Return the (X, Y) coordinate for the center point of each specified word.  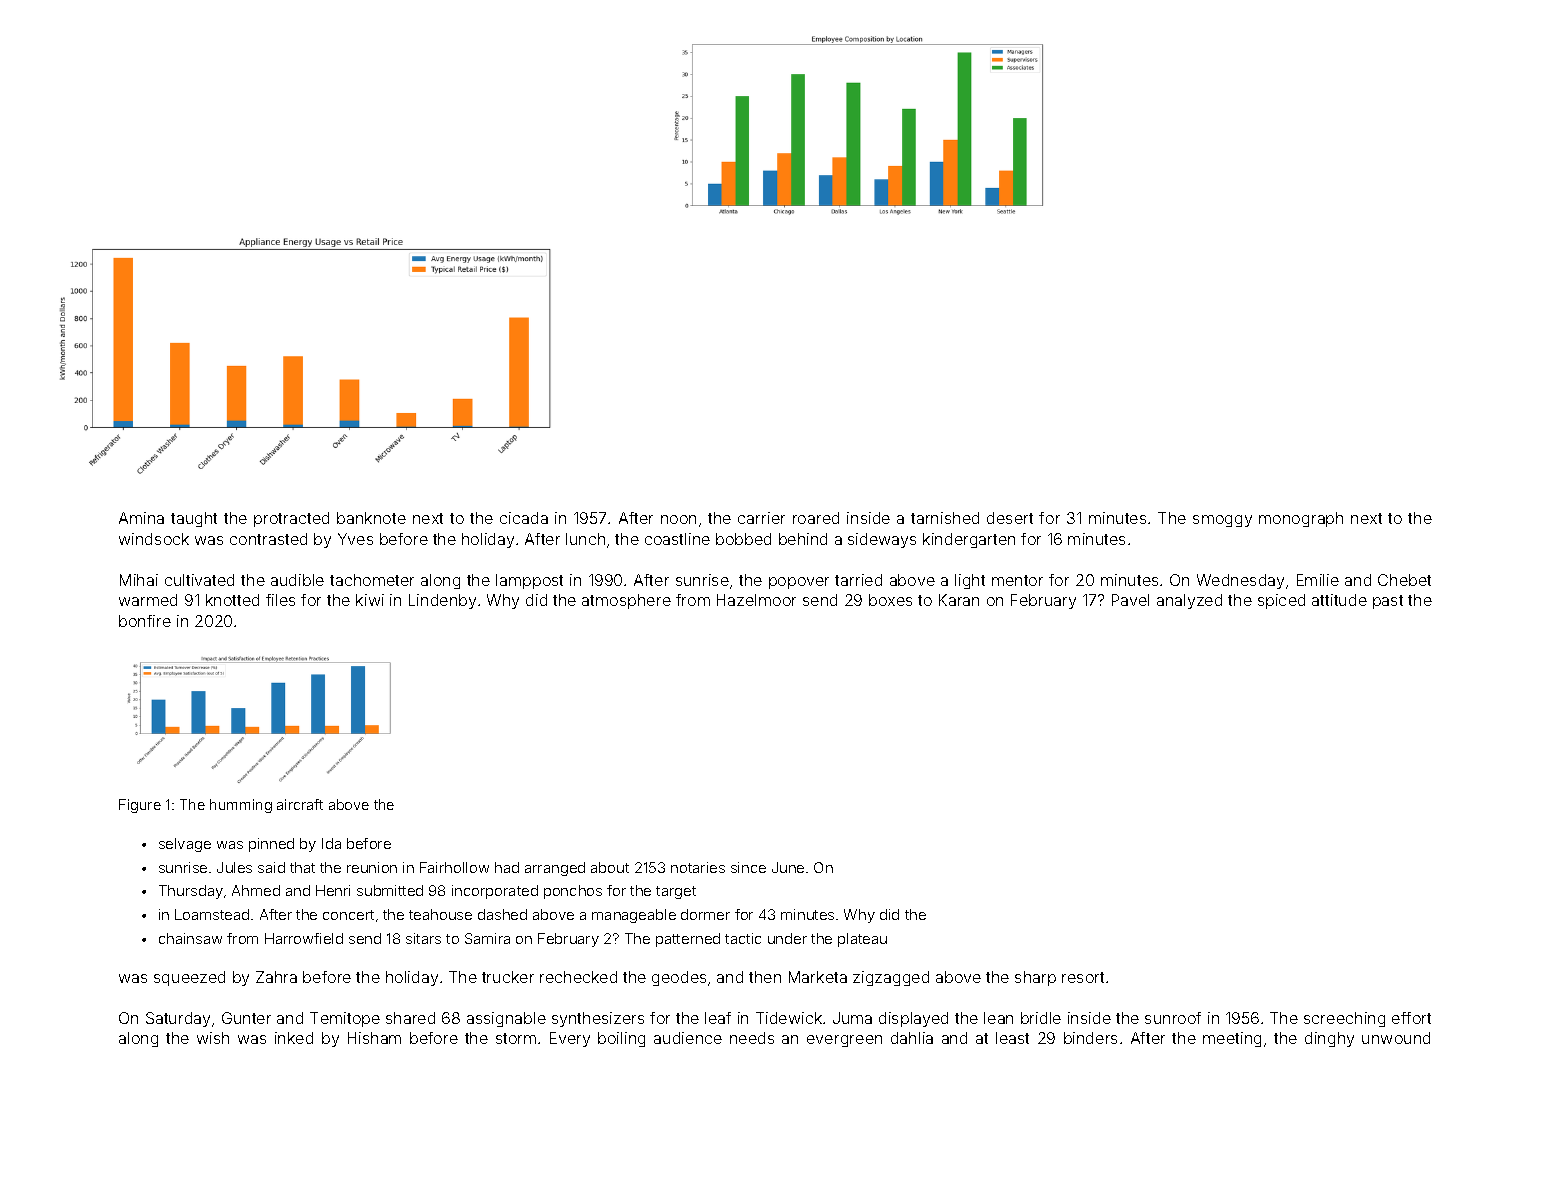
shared (410, 1018)
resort (1083, 977)
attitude (1339, 600)
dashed (502, 914)
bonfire (145, 621)
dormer (705, 914)
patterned (688, 940)
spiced (1281, 601)
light (970, 581)
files (280, 600)
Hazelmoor (756, 600)
